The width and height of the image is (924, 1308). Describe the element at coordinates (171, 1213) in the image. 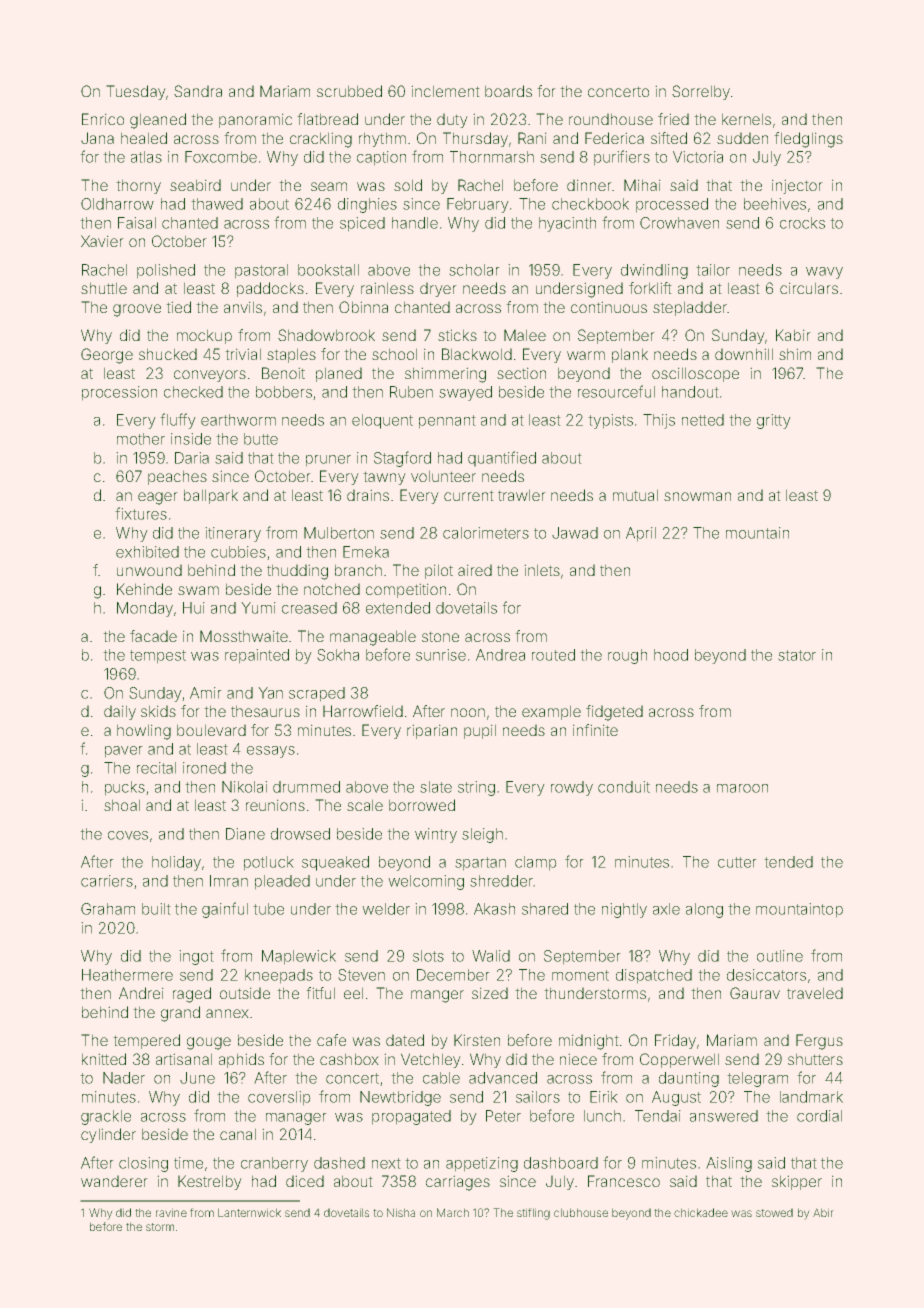

I see `ravine` at that location.
